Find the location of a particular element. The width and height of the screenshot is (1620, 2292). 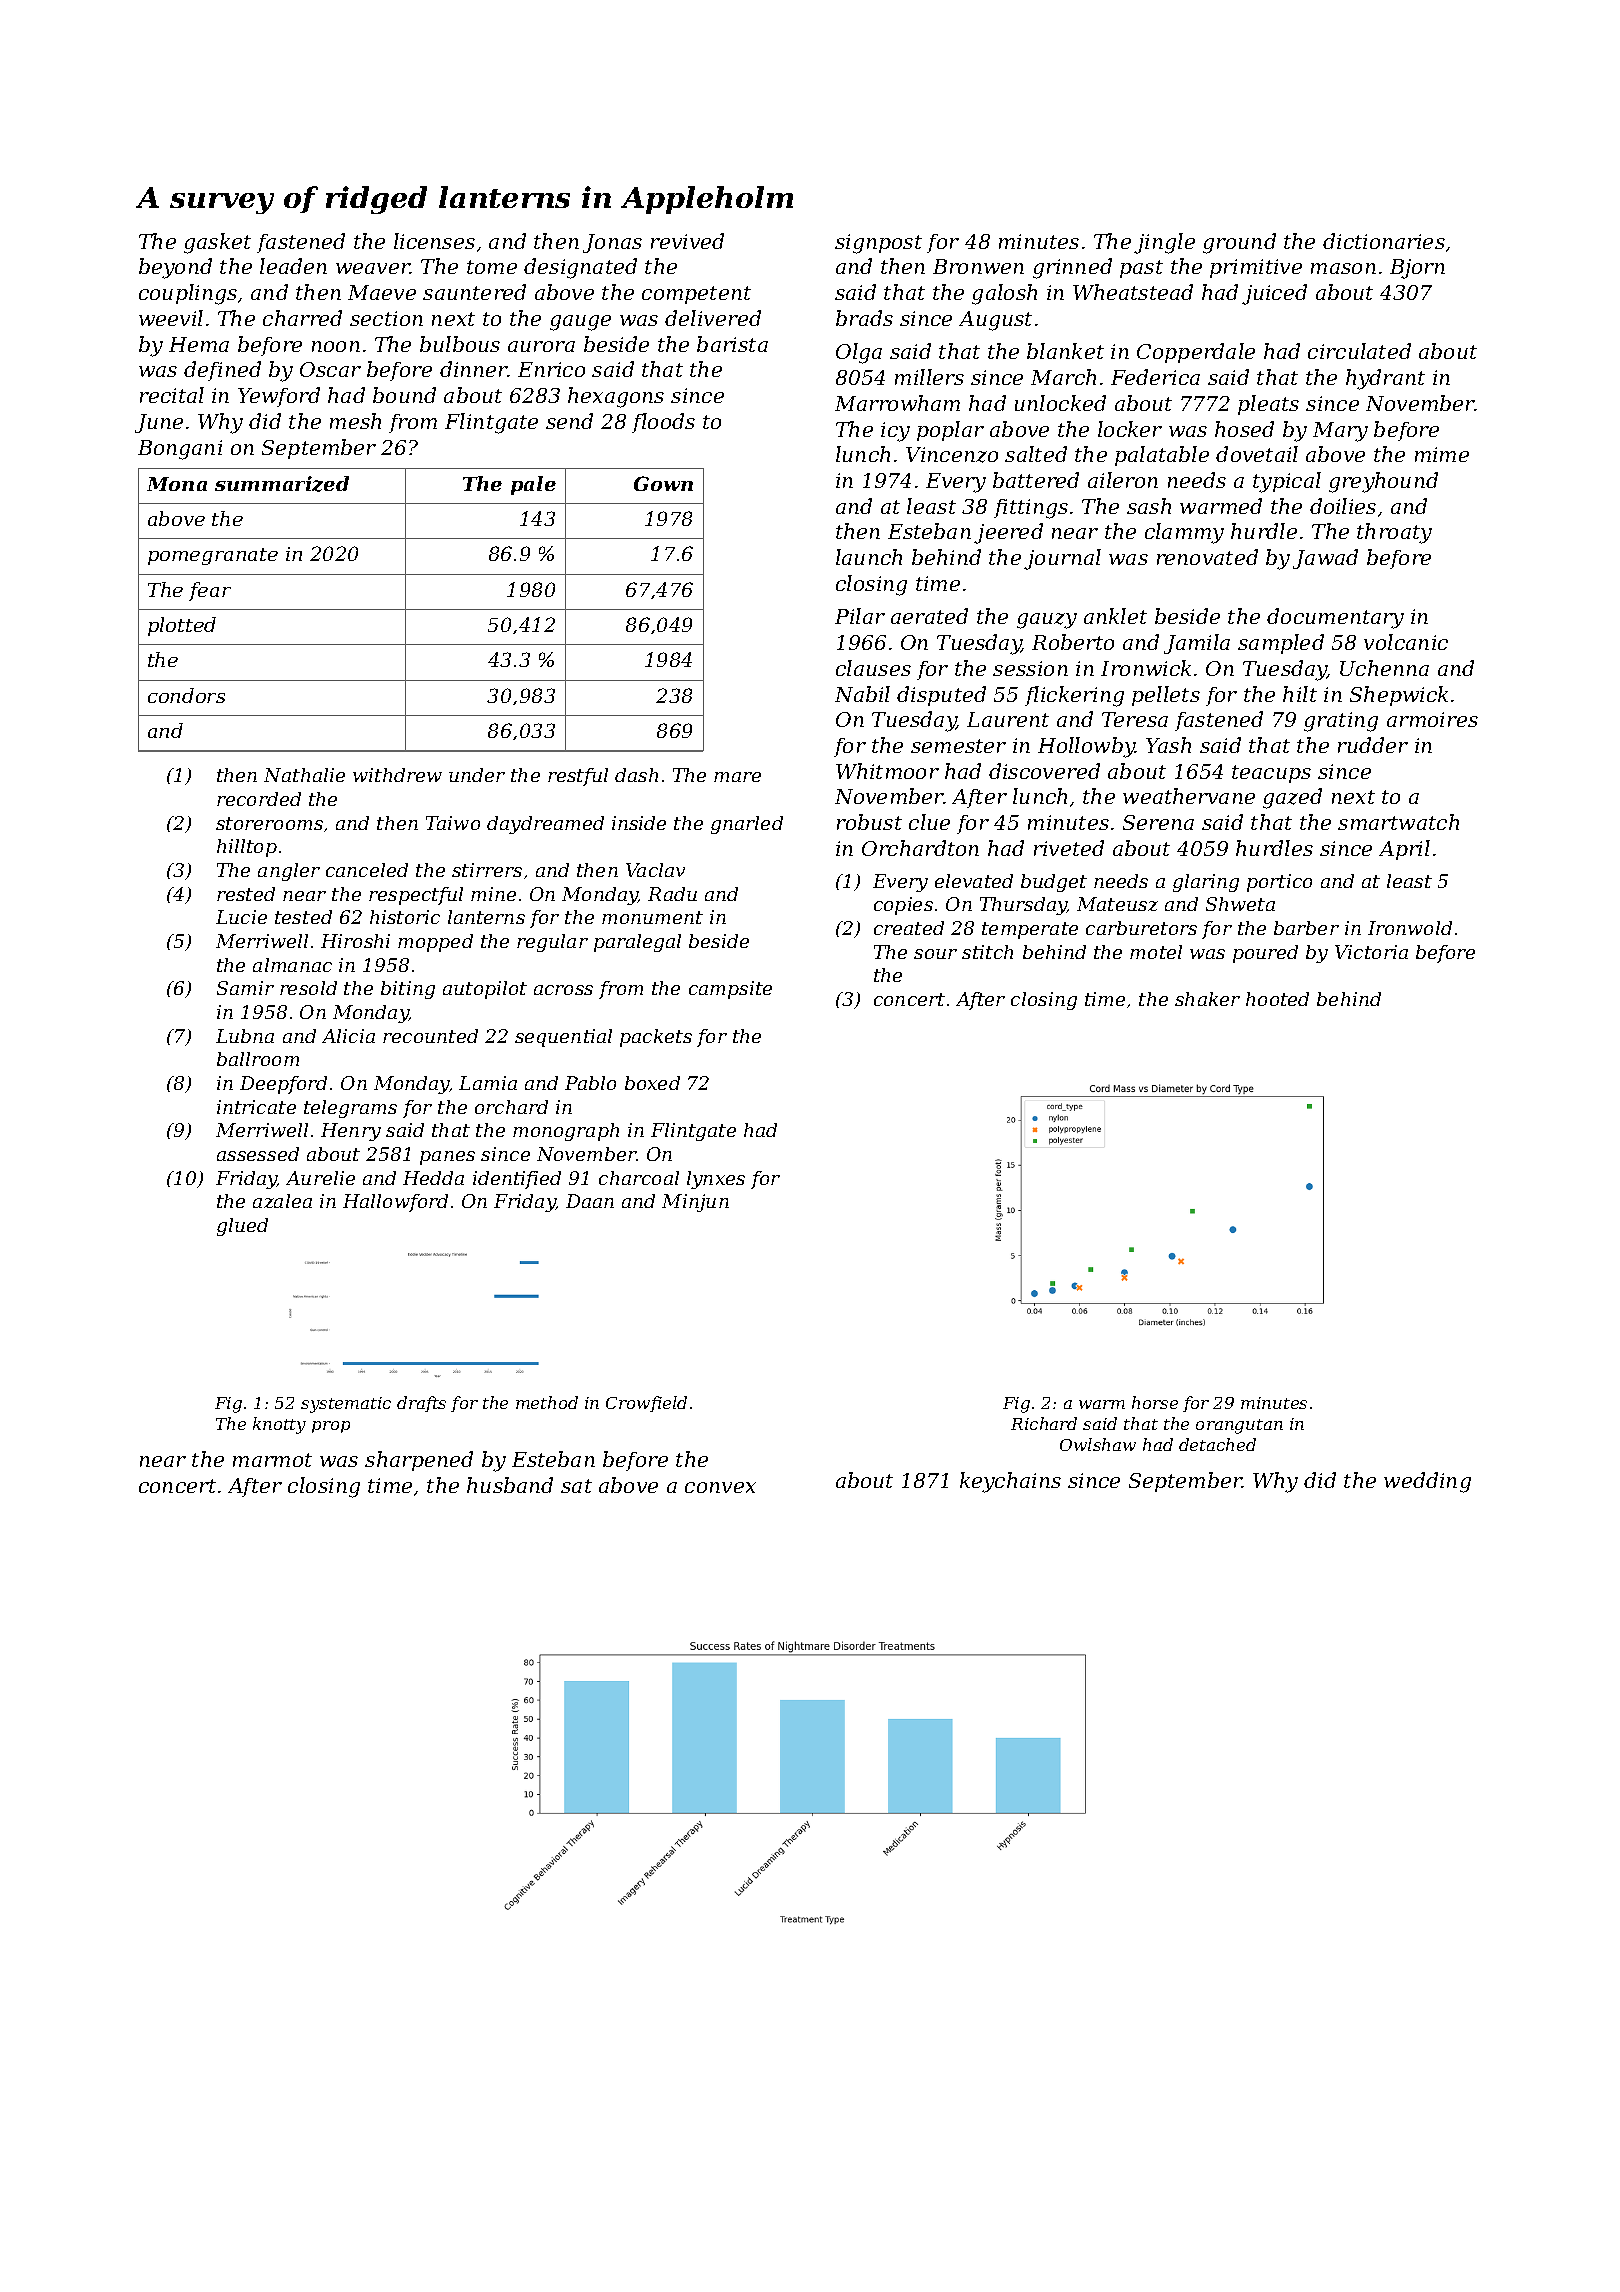

Bronwen is located at coordinates (978, 266).
